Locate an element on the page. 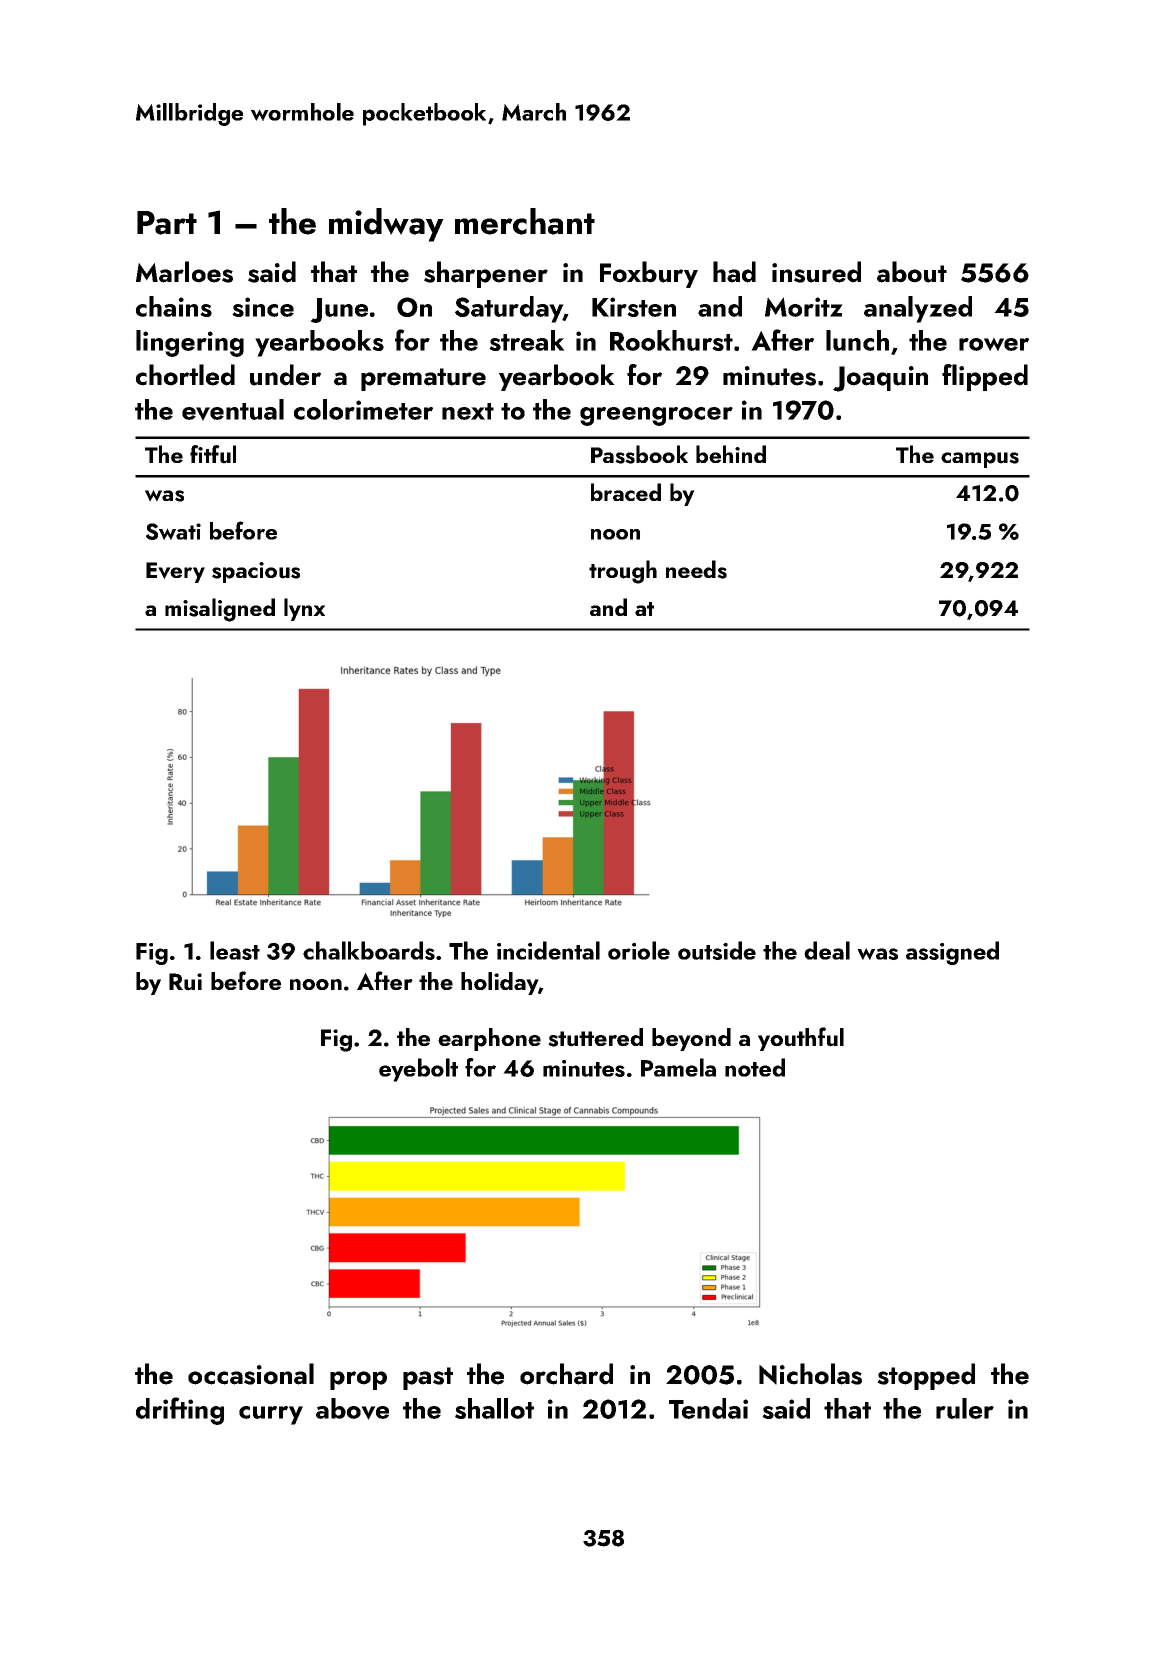 This document has height=1654, width=1165. premature is located at coordinates (423, 379).
